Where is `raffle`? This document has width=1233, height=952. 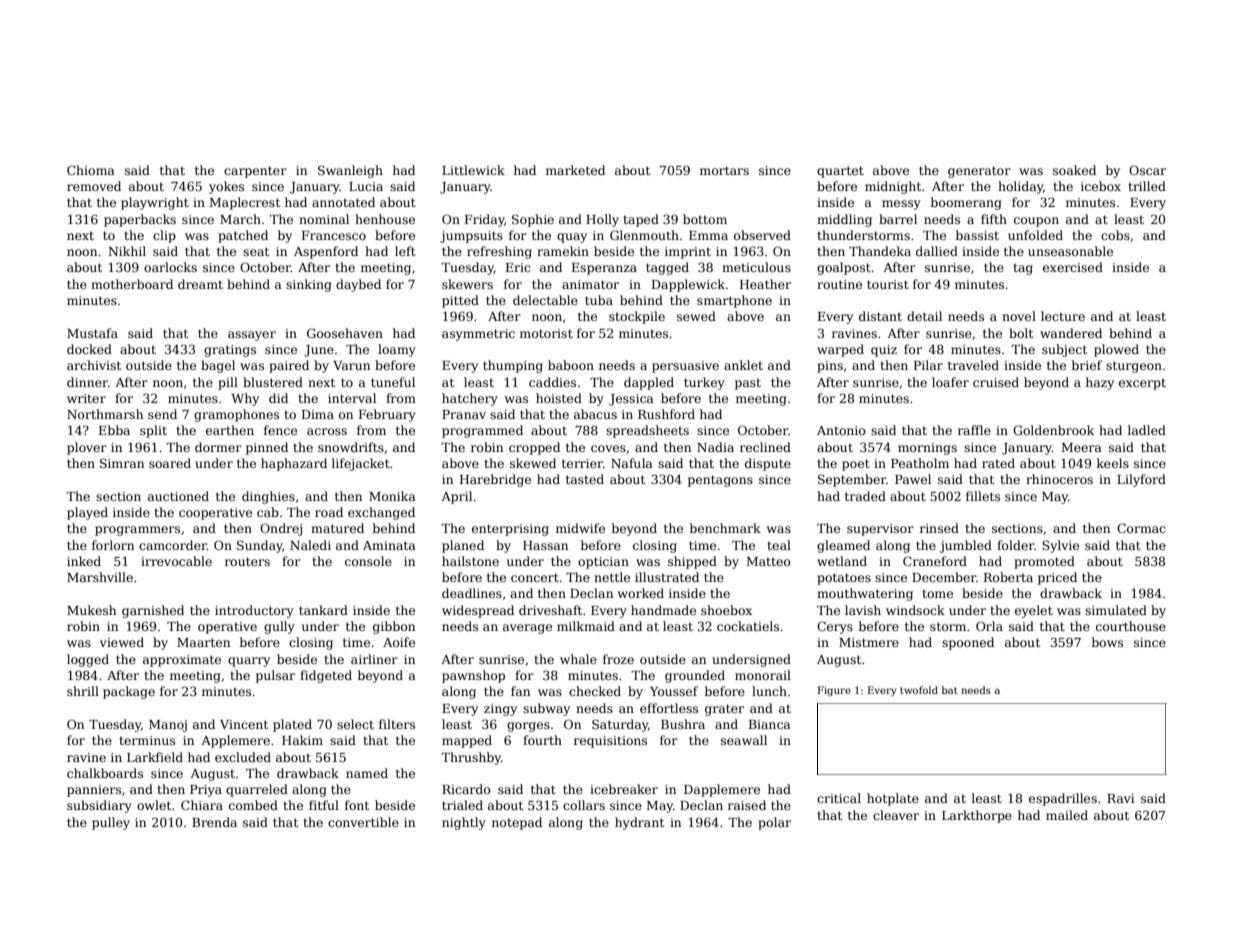
raffle is located at coordinates (974, 430).
